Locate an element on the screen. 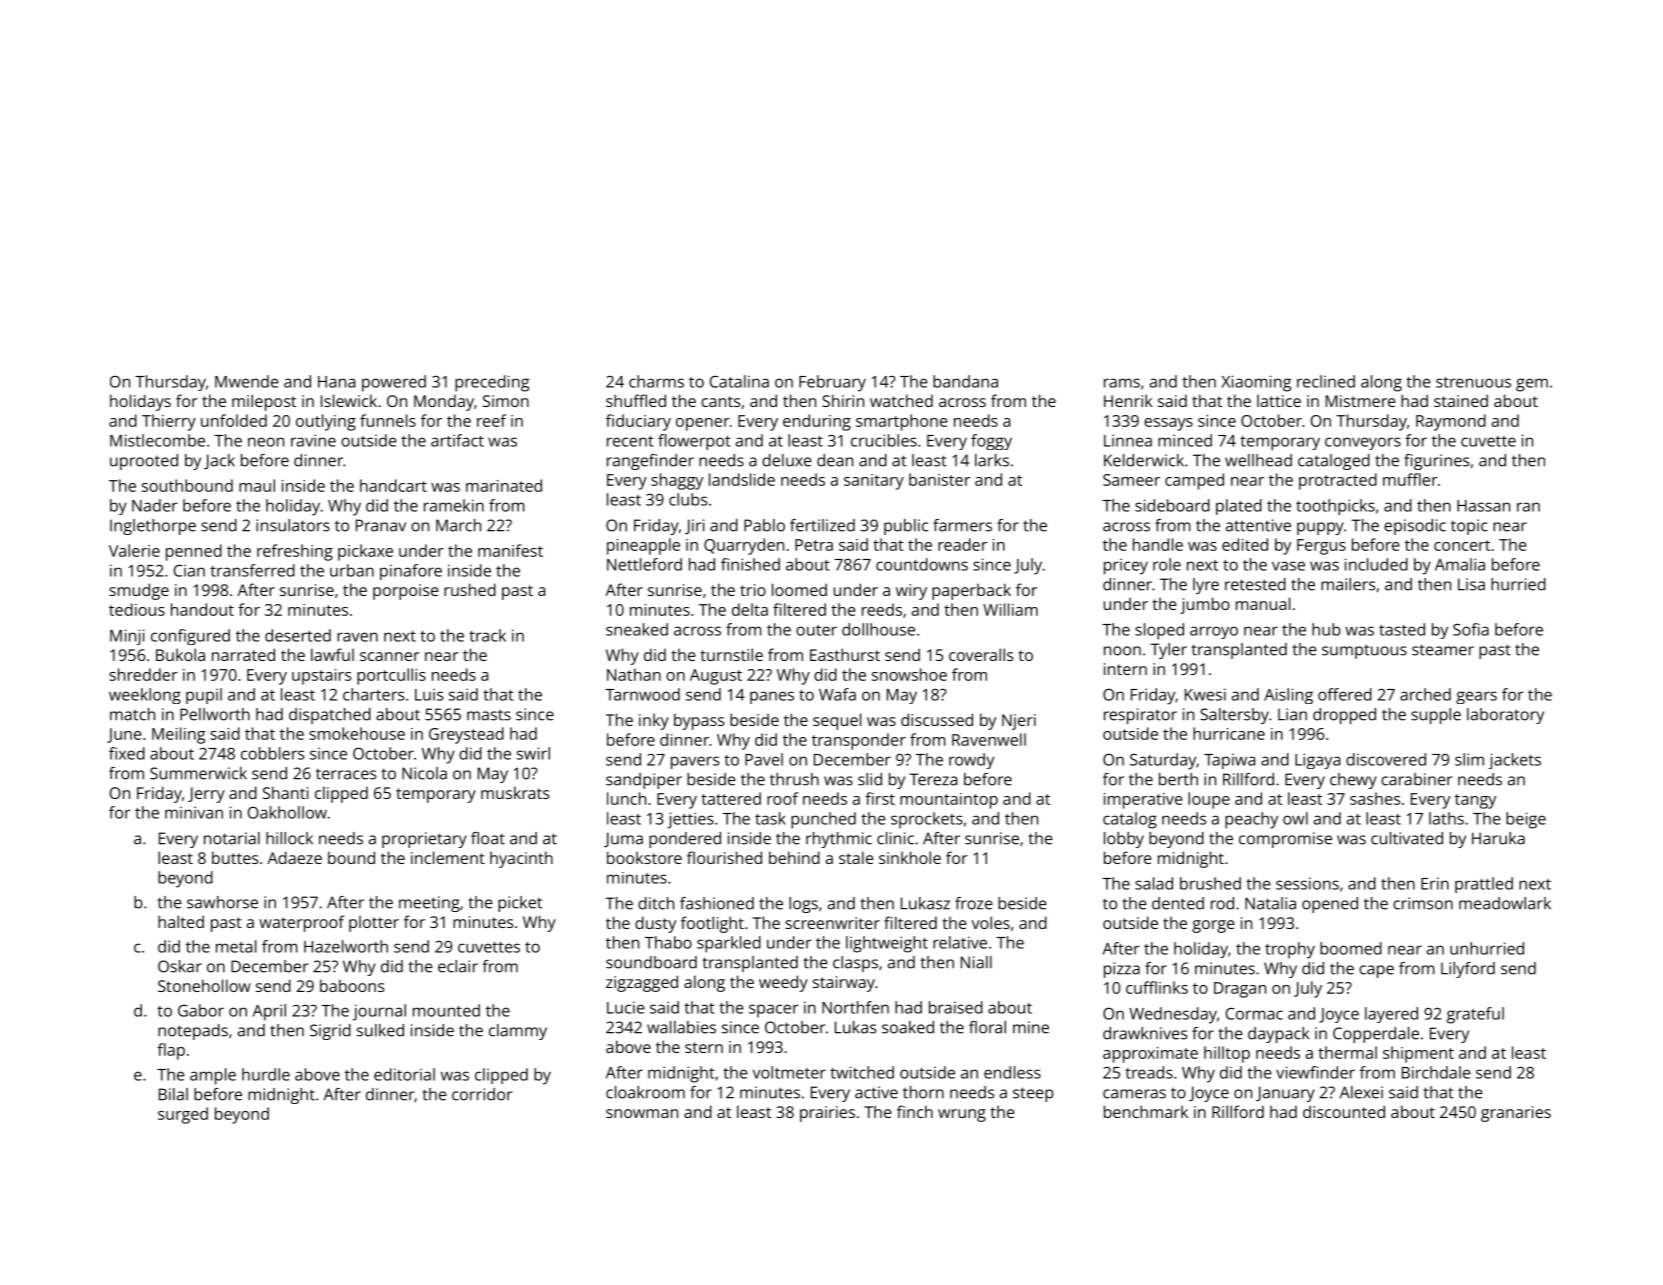 The image size is (1663, 1285). Shirin is located at coordinates (843, 400).
